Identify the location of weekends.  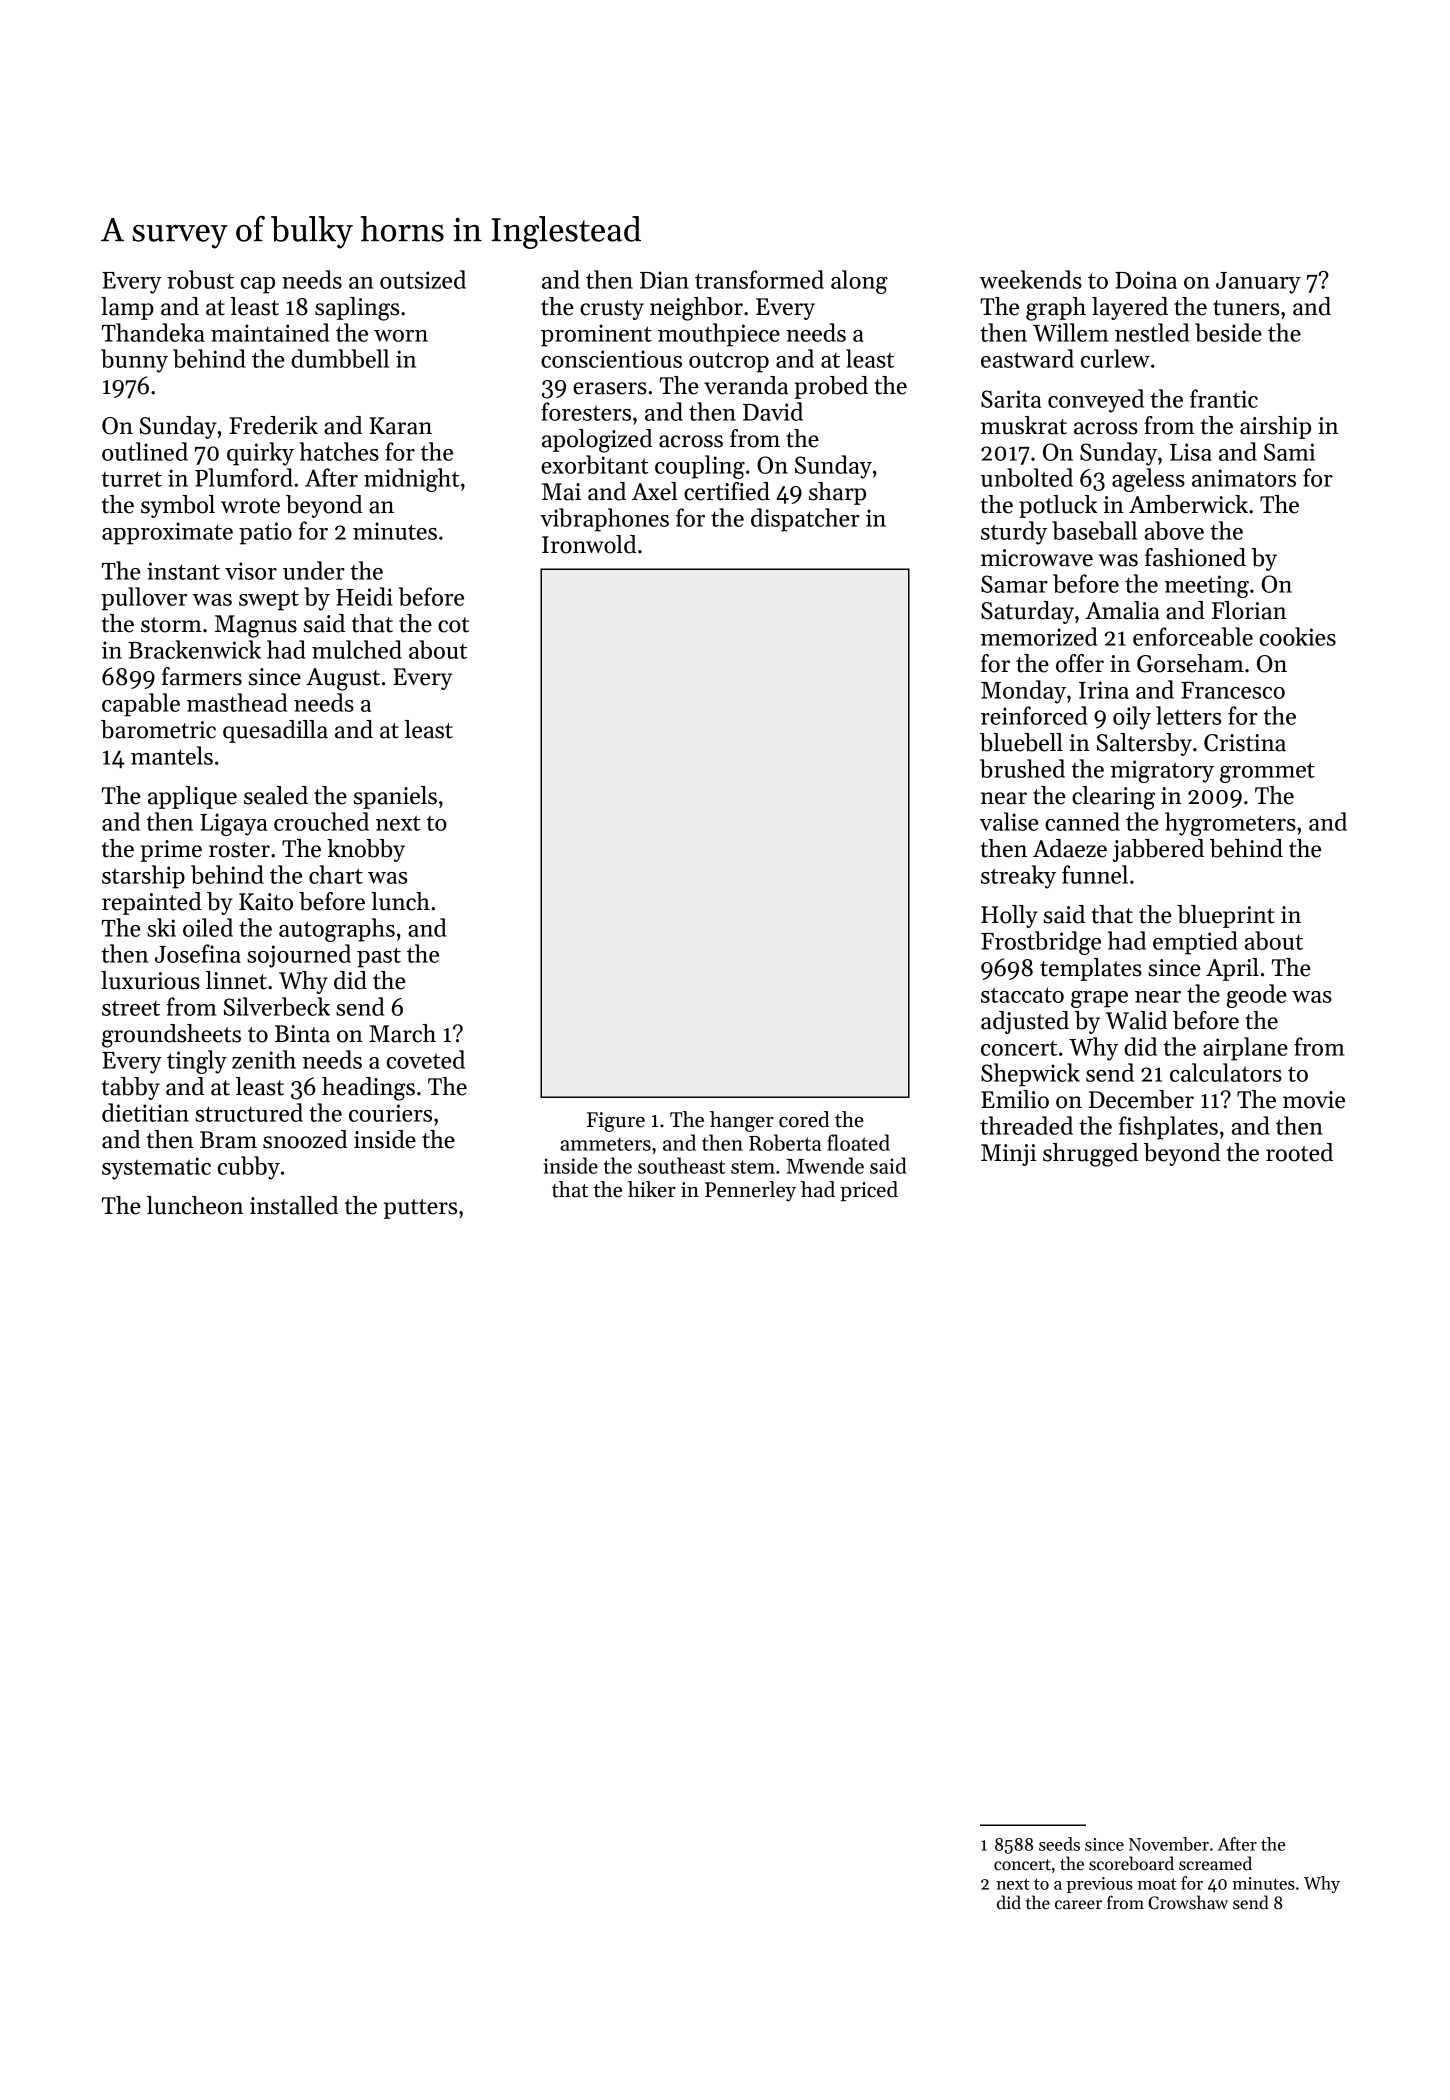
(1030, 279).
